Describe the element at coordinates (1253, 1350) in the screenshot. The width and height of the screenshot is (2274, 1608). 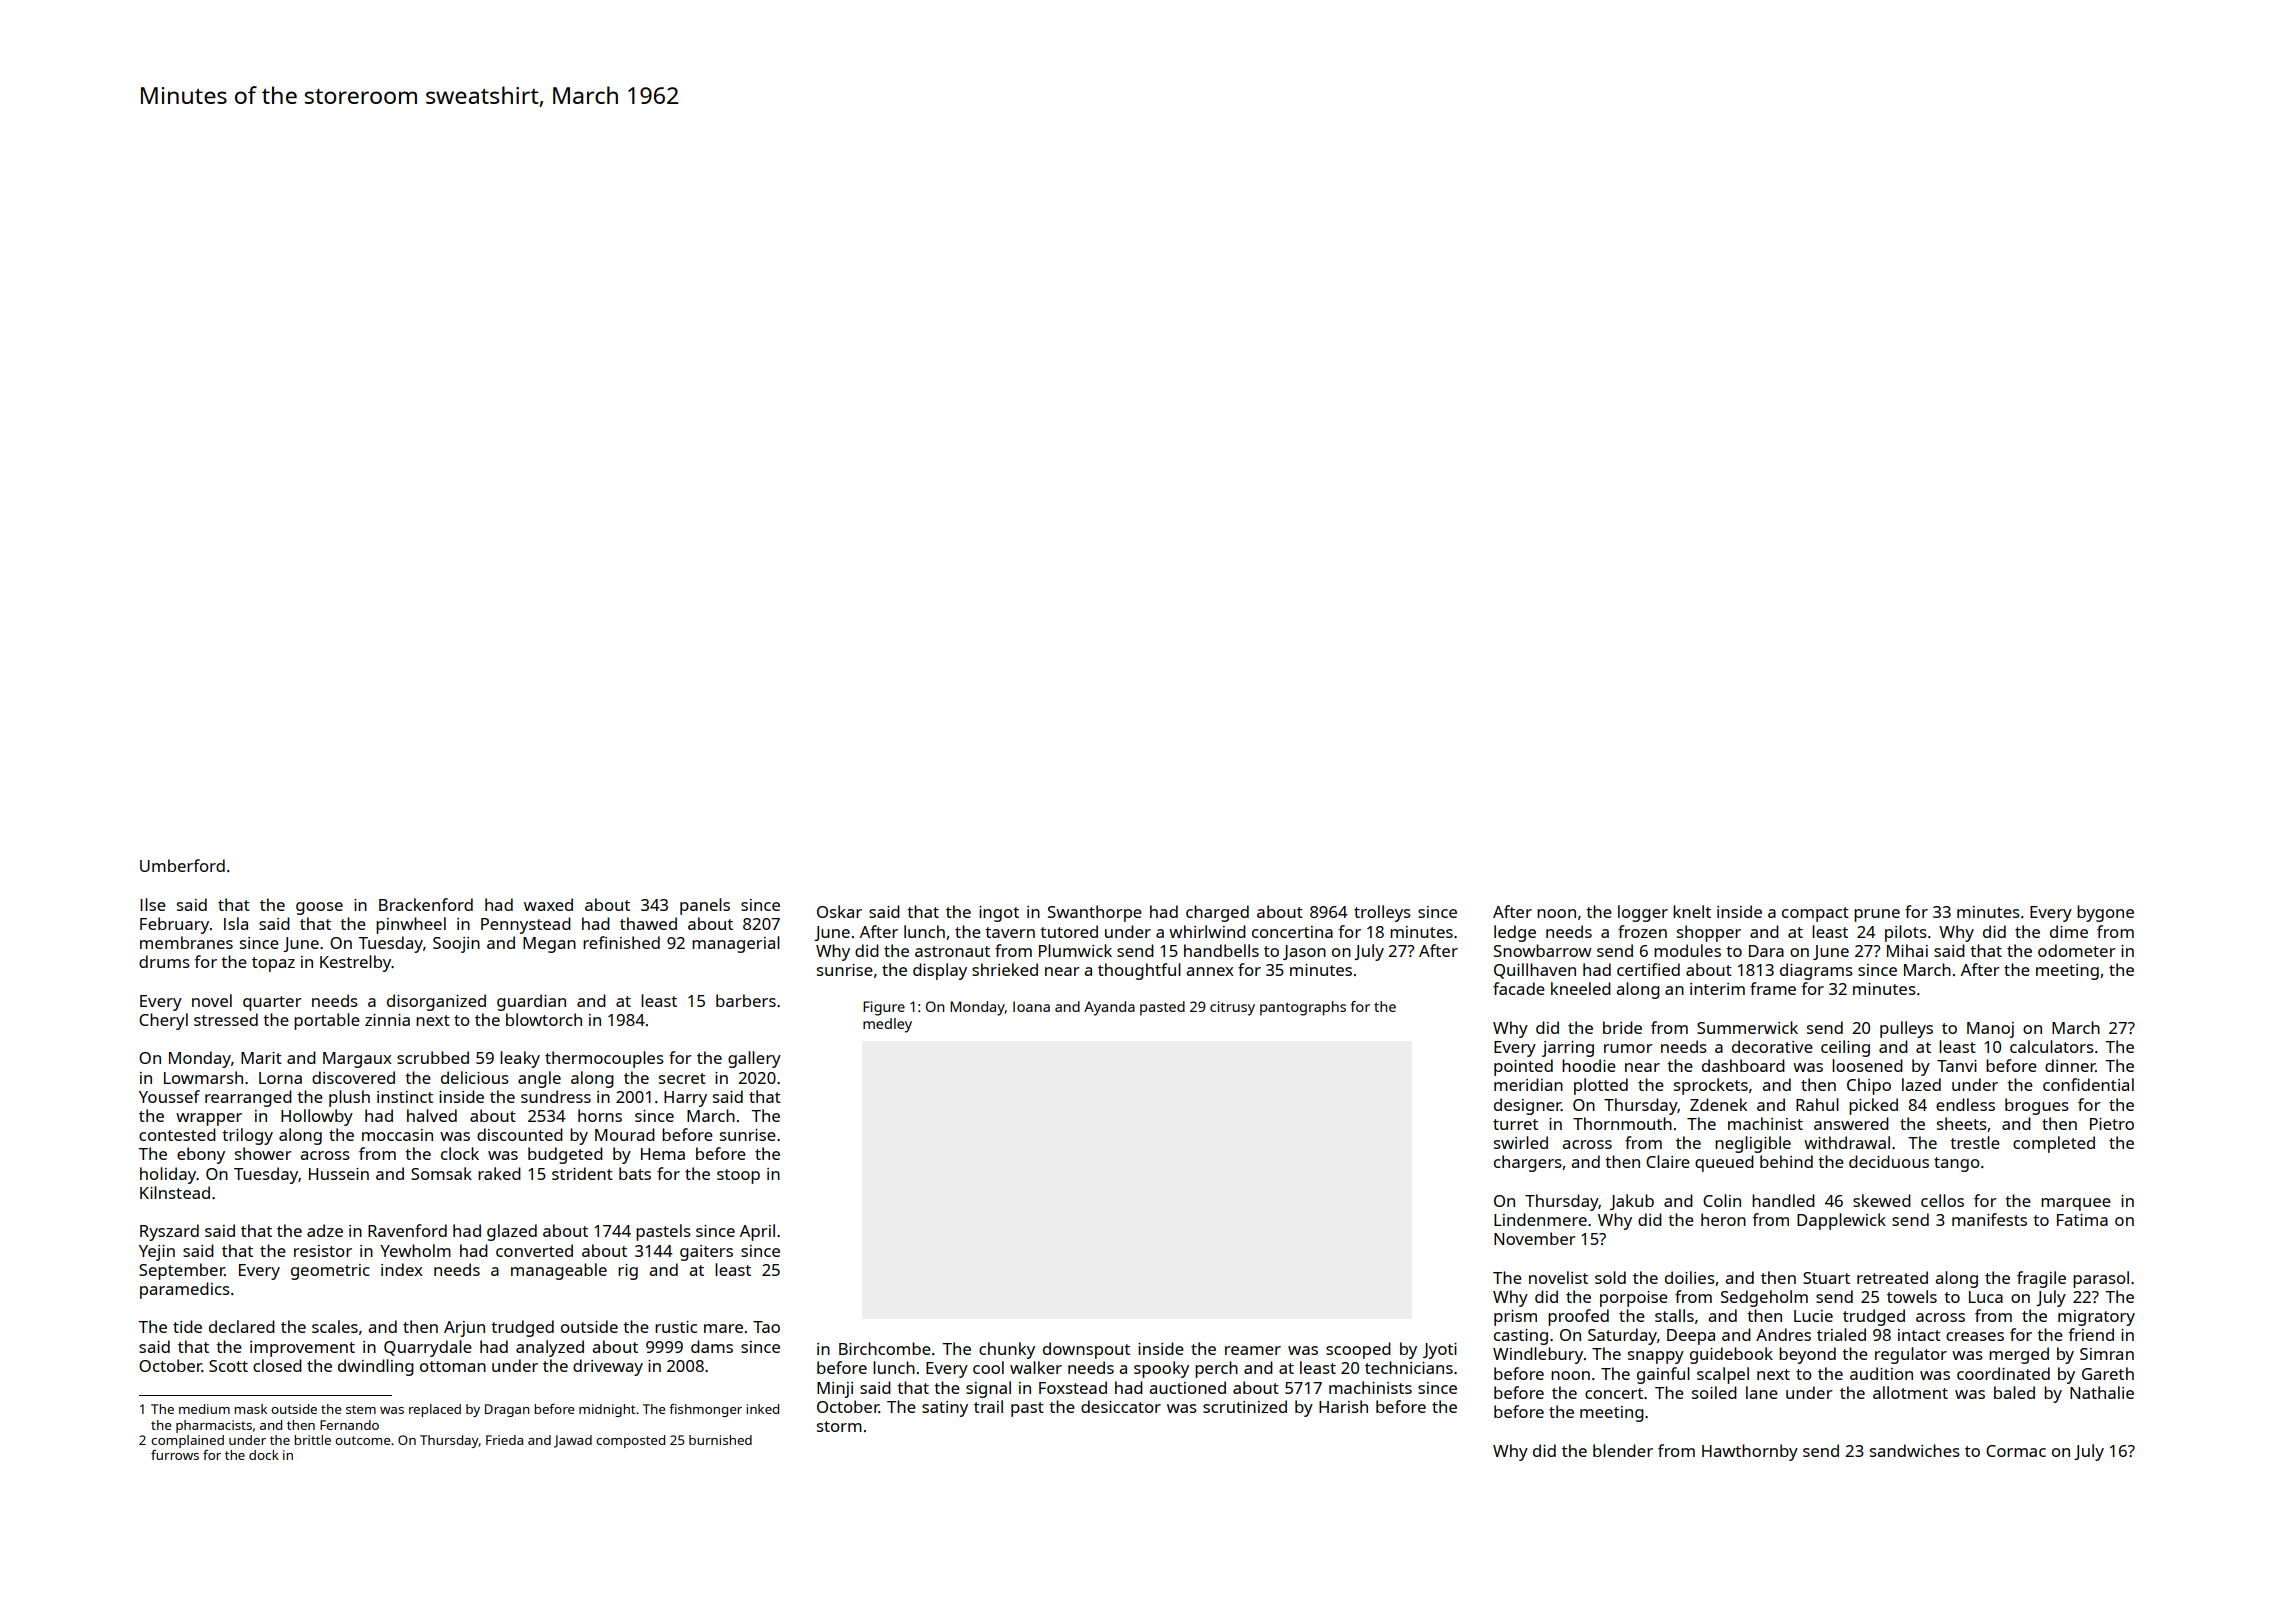
I see `reamer` at that location.
